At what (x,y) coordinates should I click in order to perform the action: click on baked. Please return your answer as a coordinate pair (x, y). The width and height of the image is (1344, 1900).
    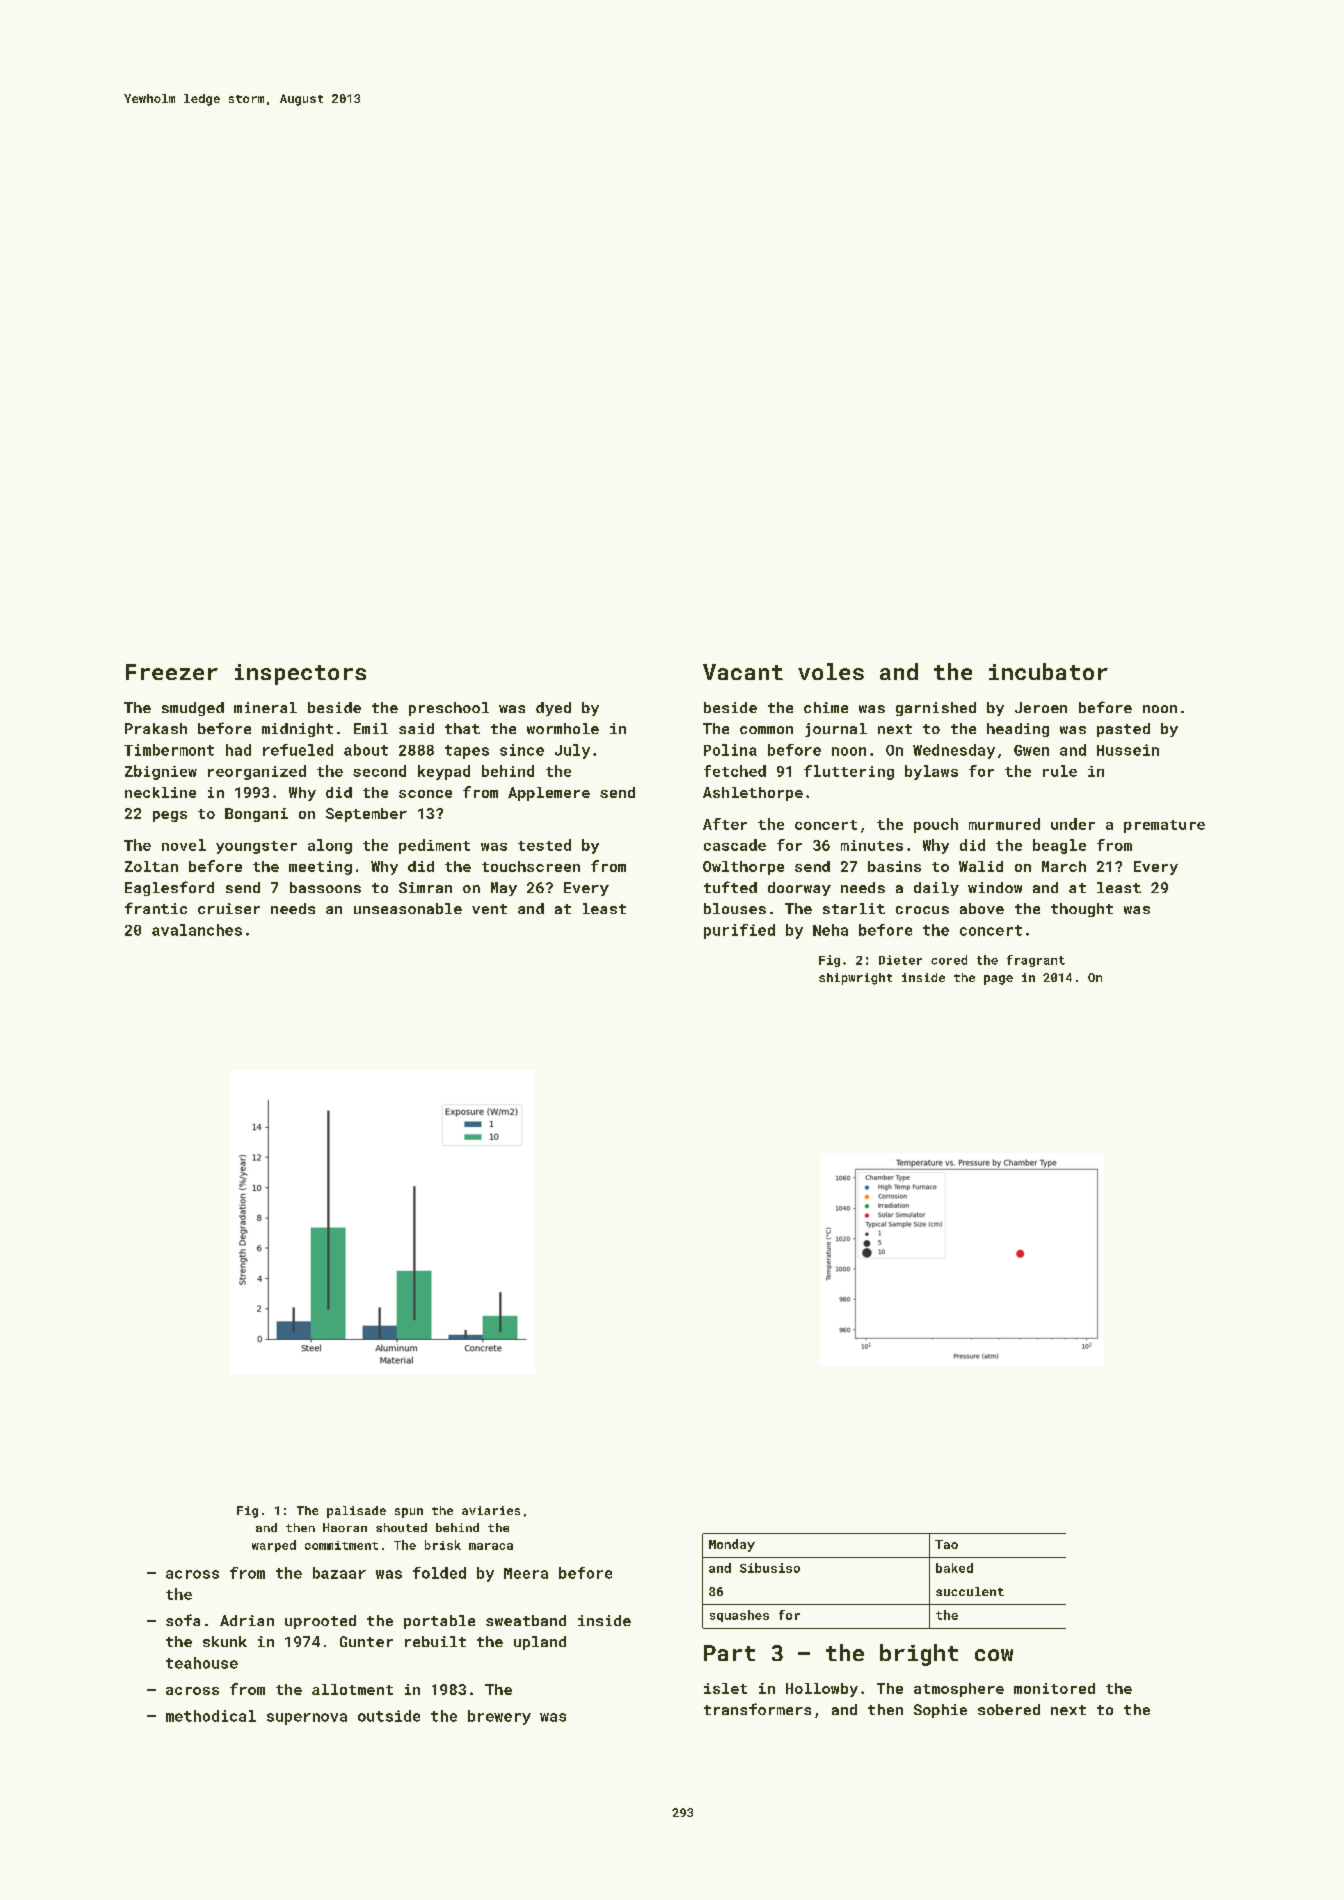
    Looking at the image, I should click on (954, 1568).
